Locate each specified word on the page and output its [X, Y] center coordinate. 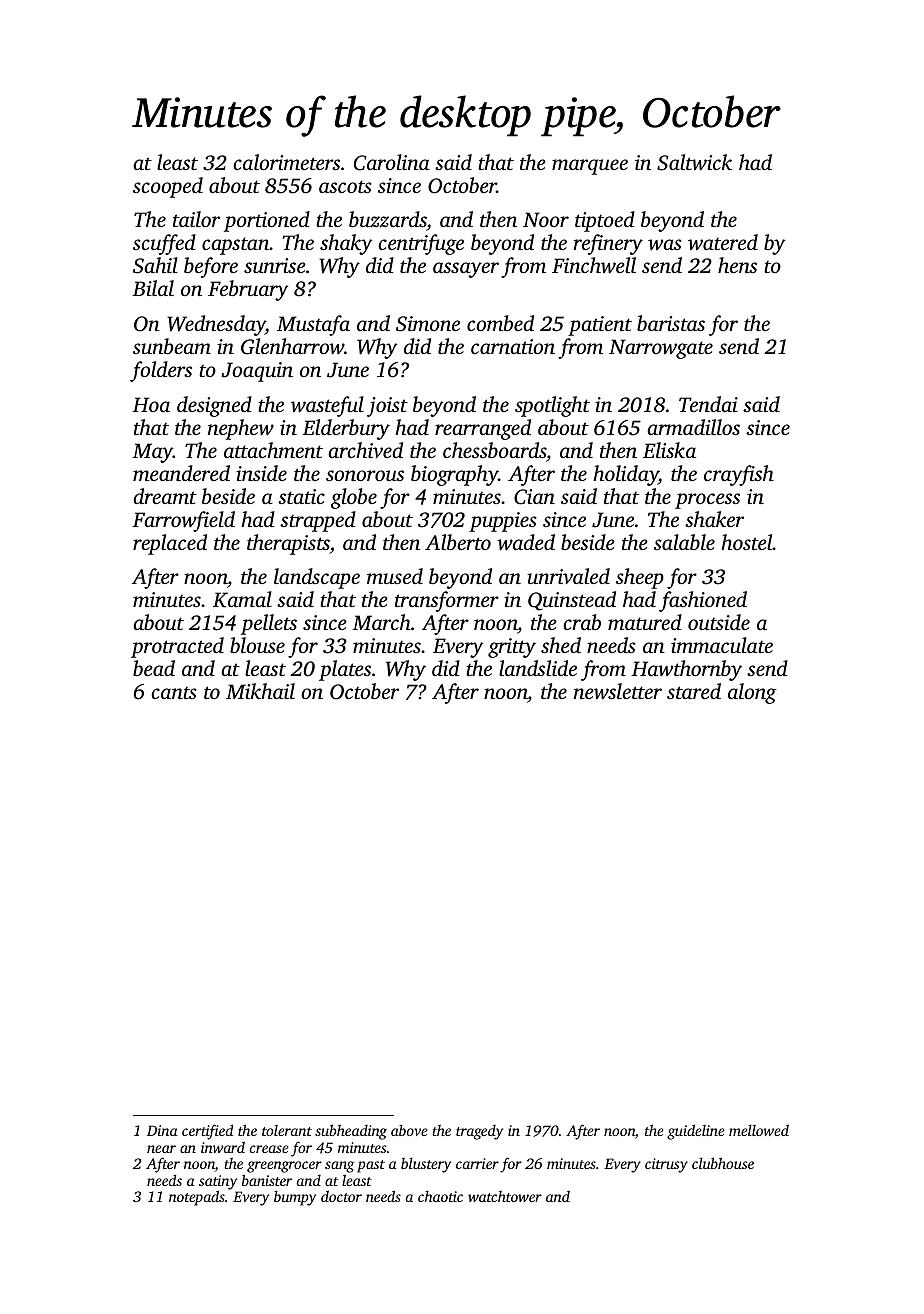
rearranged [483, 429]
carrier [477, 1163]
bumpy [295, 1198]
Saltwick [694, 162]
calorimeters [286, 162]
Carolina [392, 162]
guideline [696, 1132]
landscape [317, 578]
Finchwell [594, 265]
